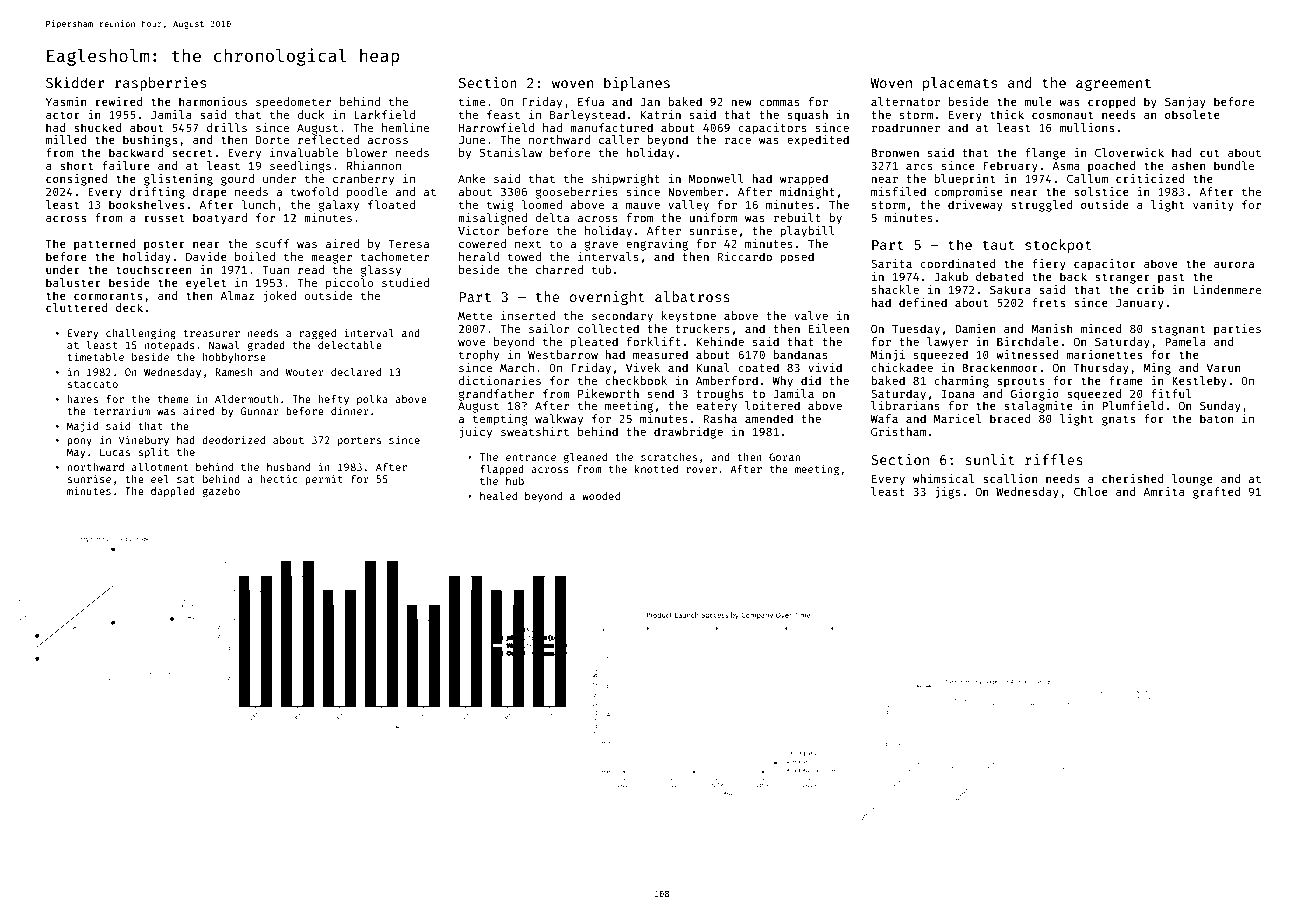  What do you see at coordinates (1087, 127) in the image?
I see `mullions` at bounding box center [1087, 127].
